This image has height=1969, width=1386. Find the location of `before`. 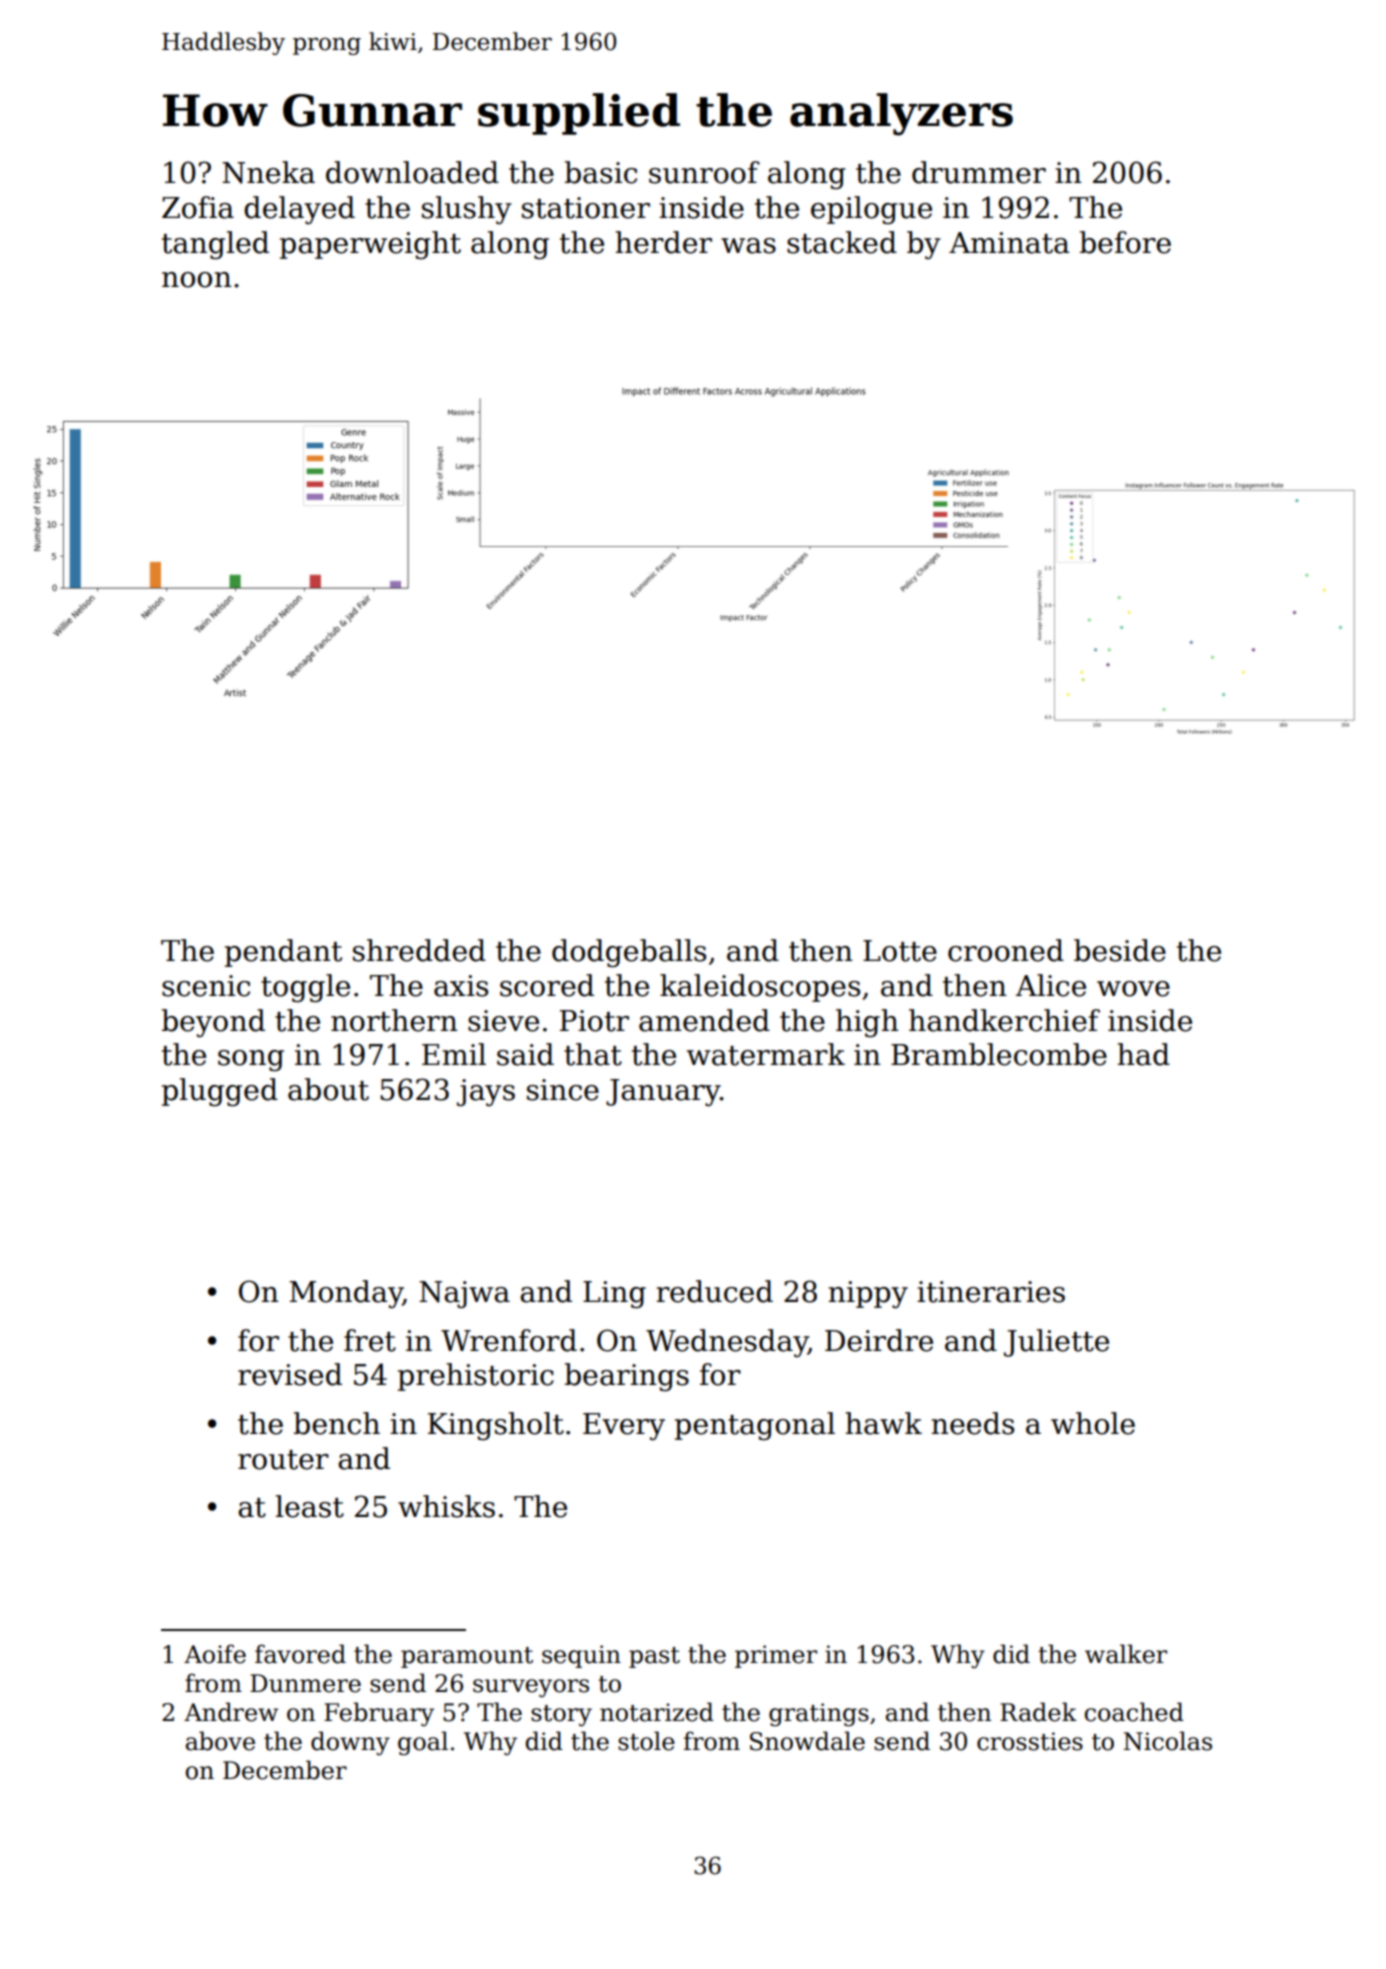

before is located at coordinates (1125, 242).
